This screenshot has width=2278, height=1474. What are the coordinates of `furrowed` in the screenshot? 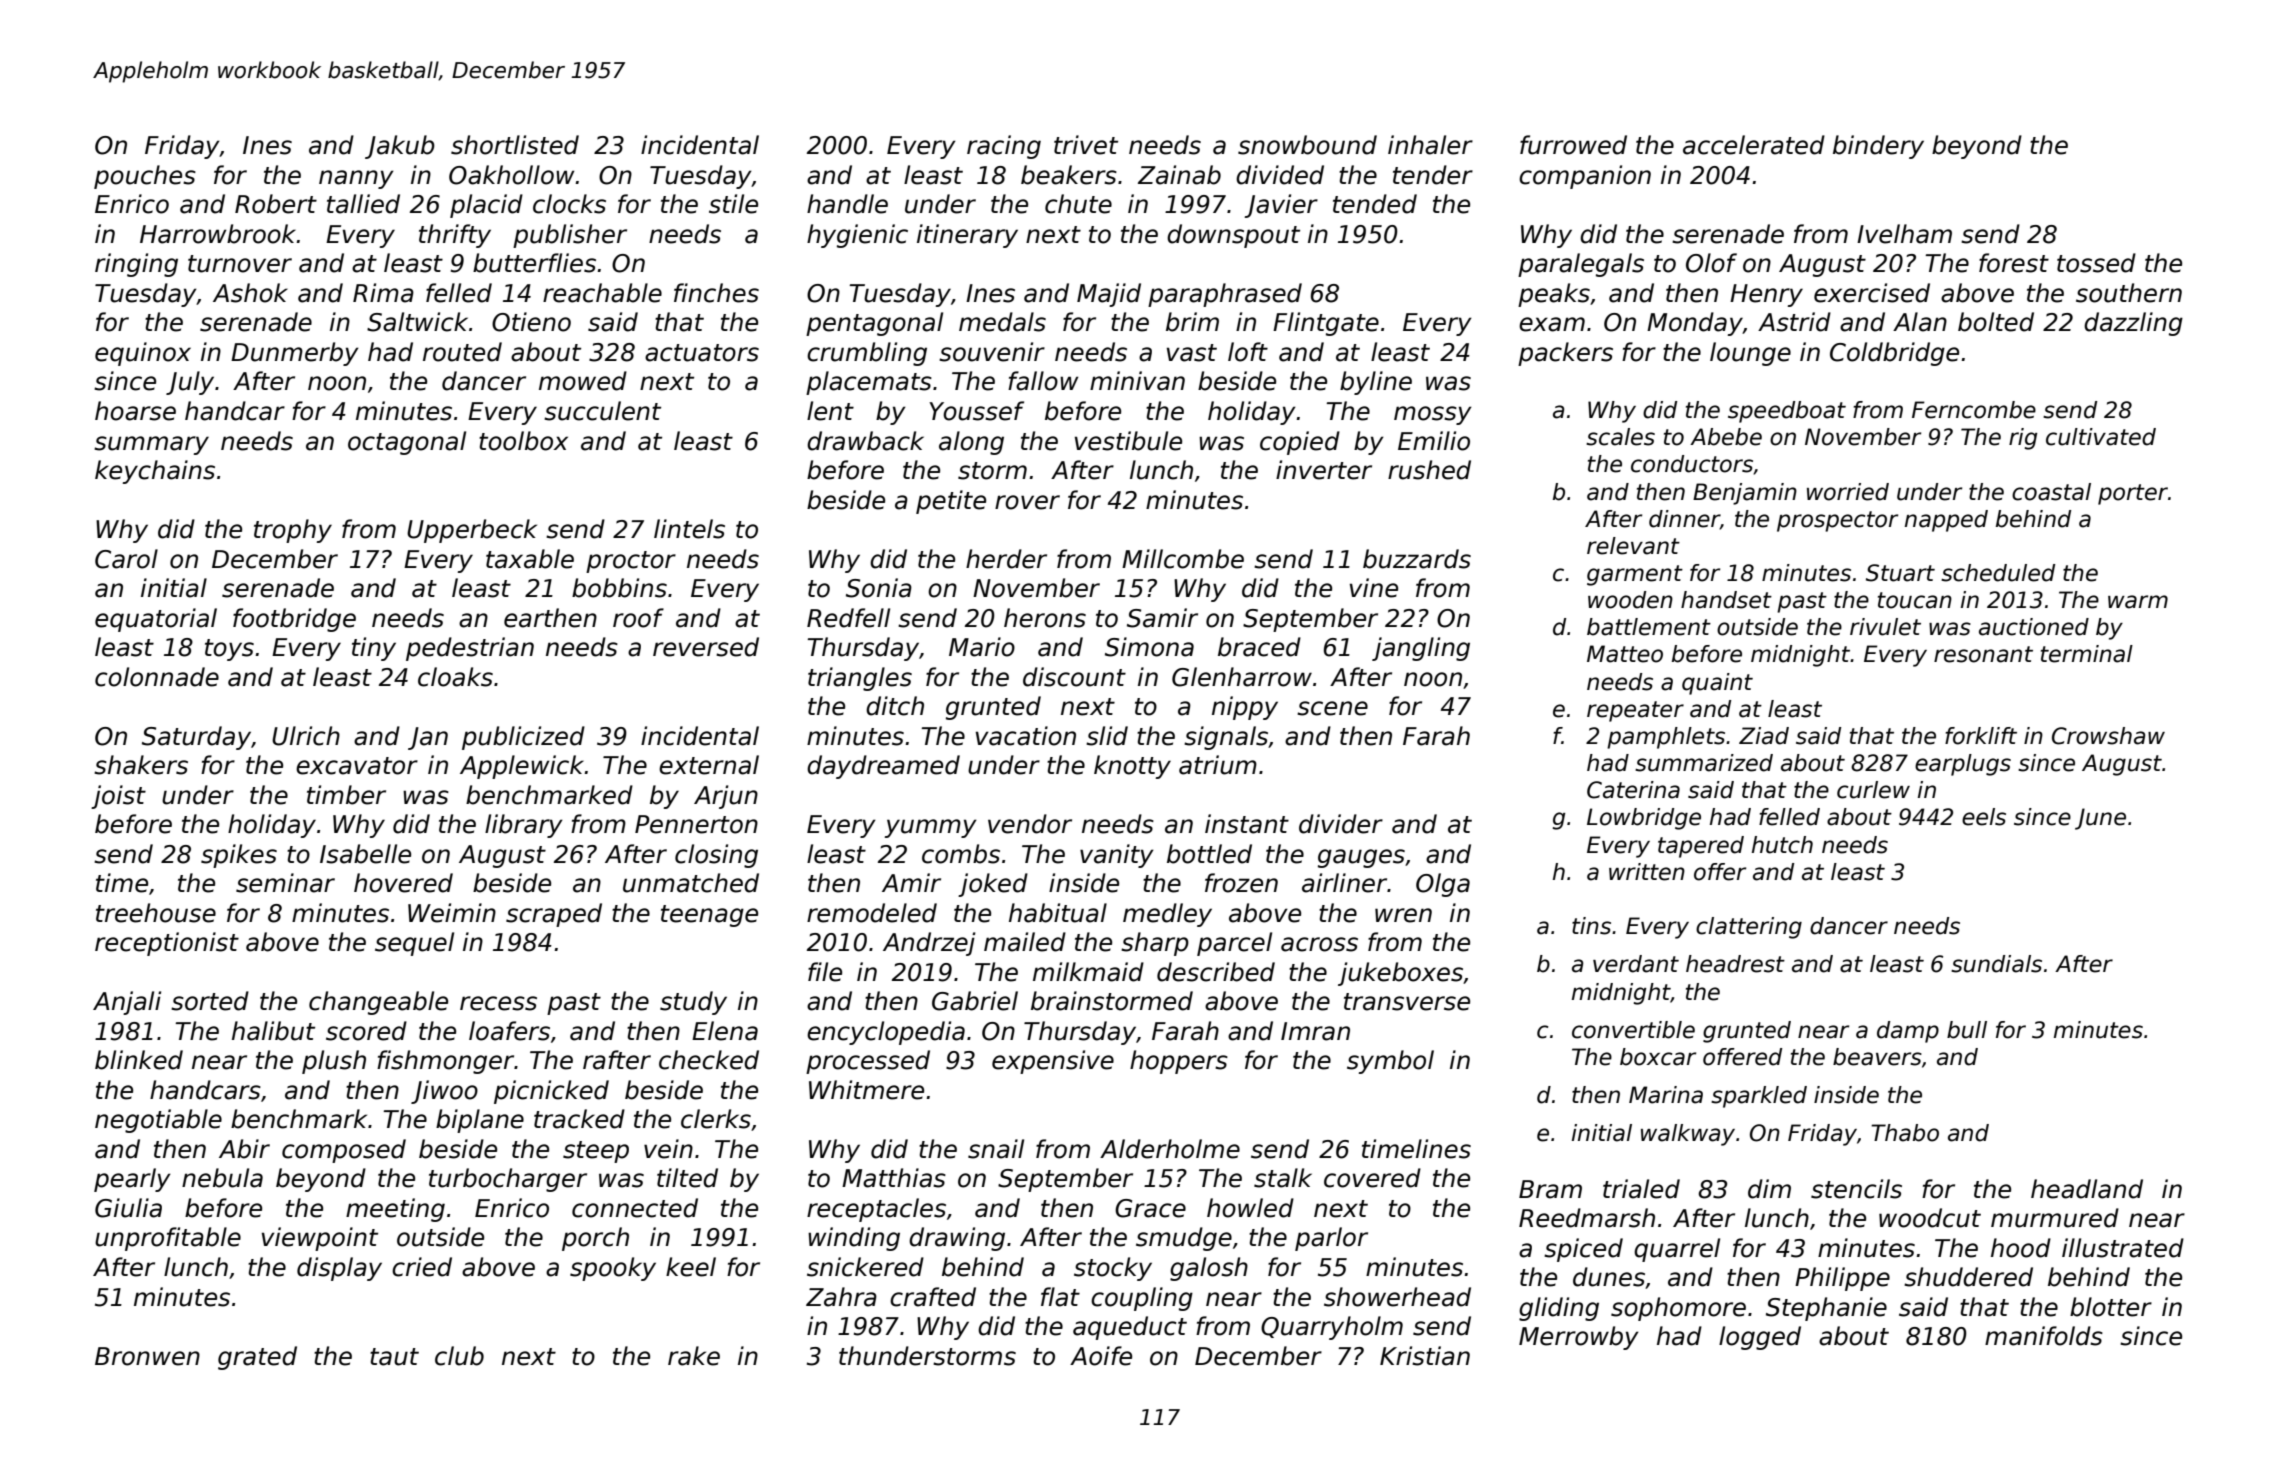 It's located at (1573, 145).
